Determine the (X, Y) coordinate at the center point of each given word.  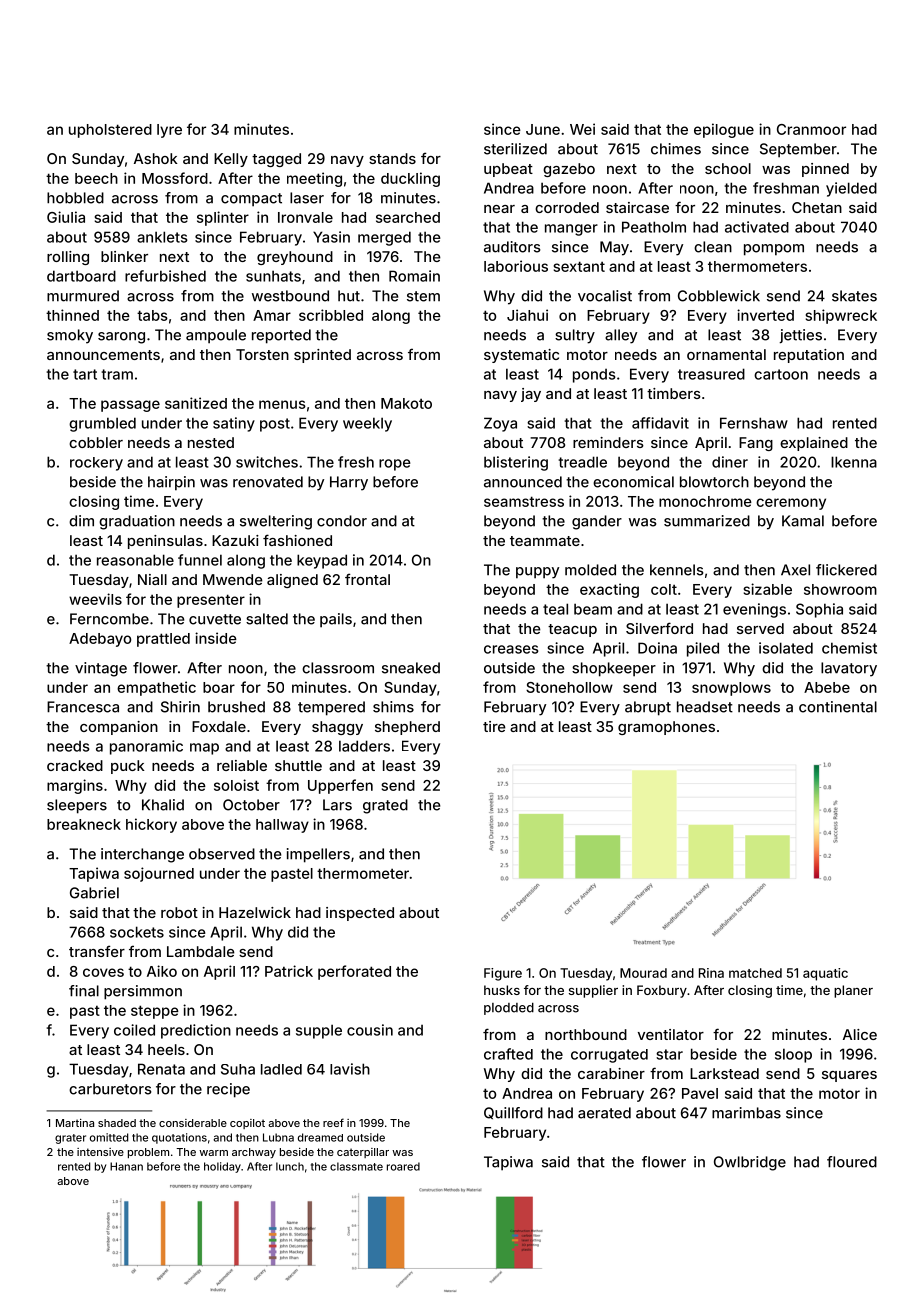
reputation (809, 356)
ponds (594, 376)
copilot (247, 1124)
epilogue (724, 130)
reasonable (135, 560)
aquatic (825, 974)
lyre (169, 131)
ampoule (216, 336)
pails (336, 620)
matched (755, 973)
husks (502, 990)
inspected (360, 914)
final (84, 991)
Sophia (819, 610)
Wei (582, 129)
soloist (236, 785)
